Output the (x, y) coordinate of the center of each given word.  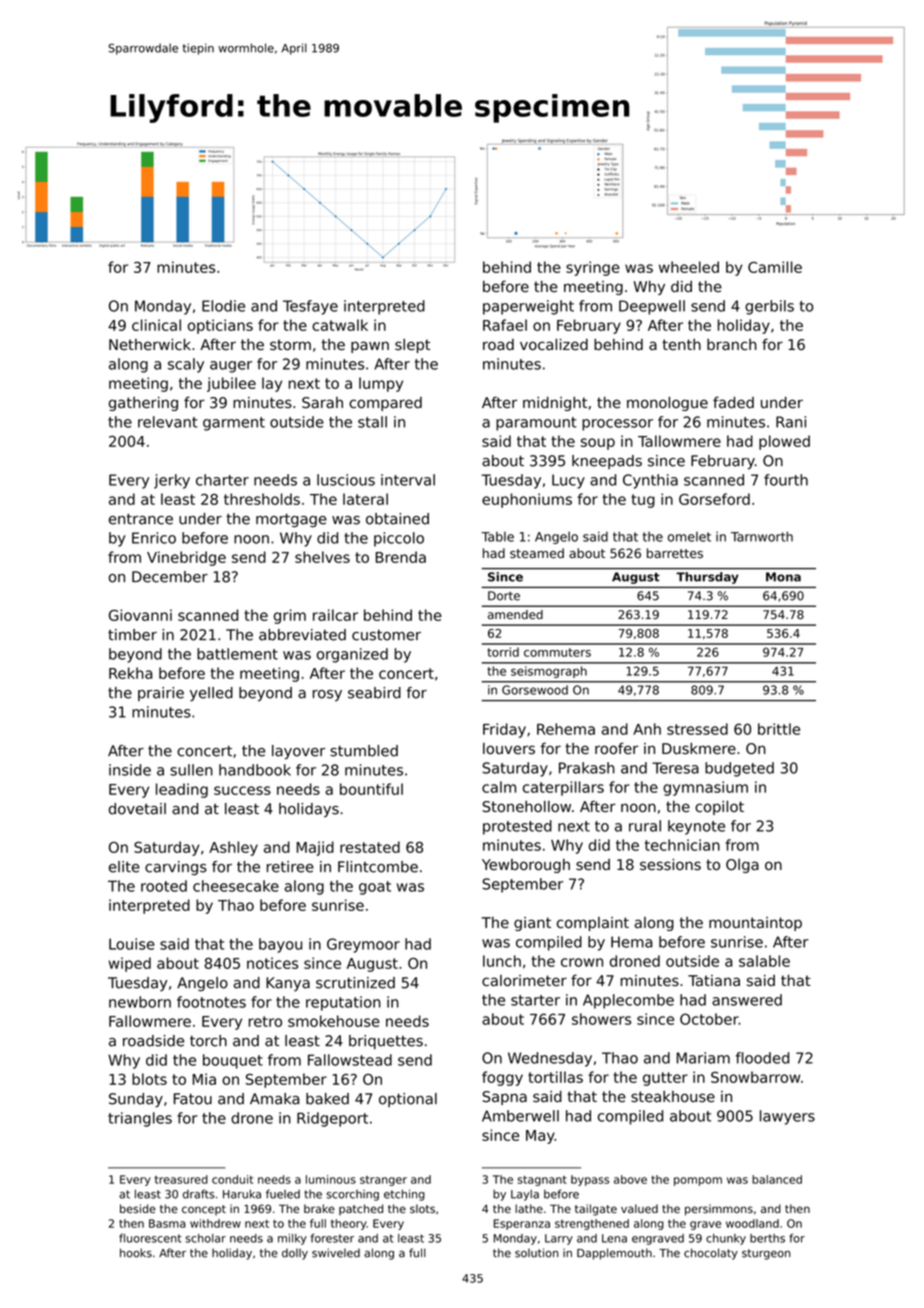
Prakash (587, 768)
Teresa (675, 768)
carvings (176, 868)
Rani (791, 422)
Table (497, 537)
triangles (140, 1119)
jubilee (231, 384)
